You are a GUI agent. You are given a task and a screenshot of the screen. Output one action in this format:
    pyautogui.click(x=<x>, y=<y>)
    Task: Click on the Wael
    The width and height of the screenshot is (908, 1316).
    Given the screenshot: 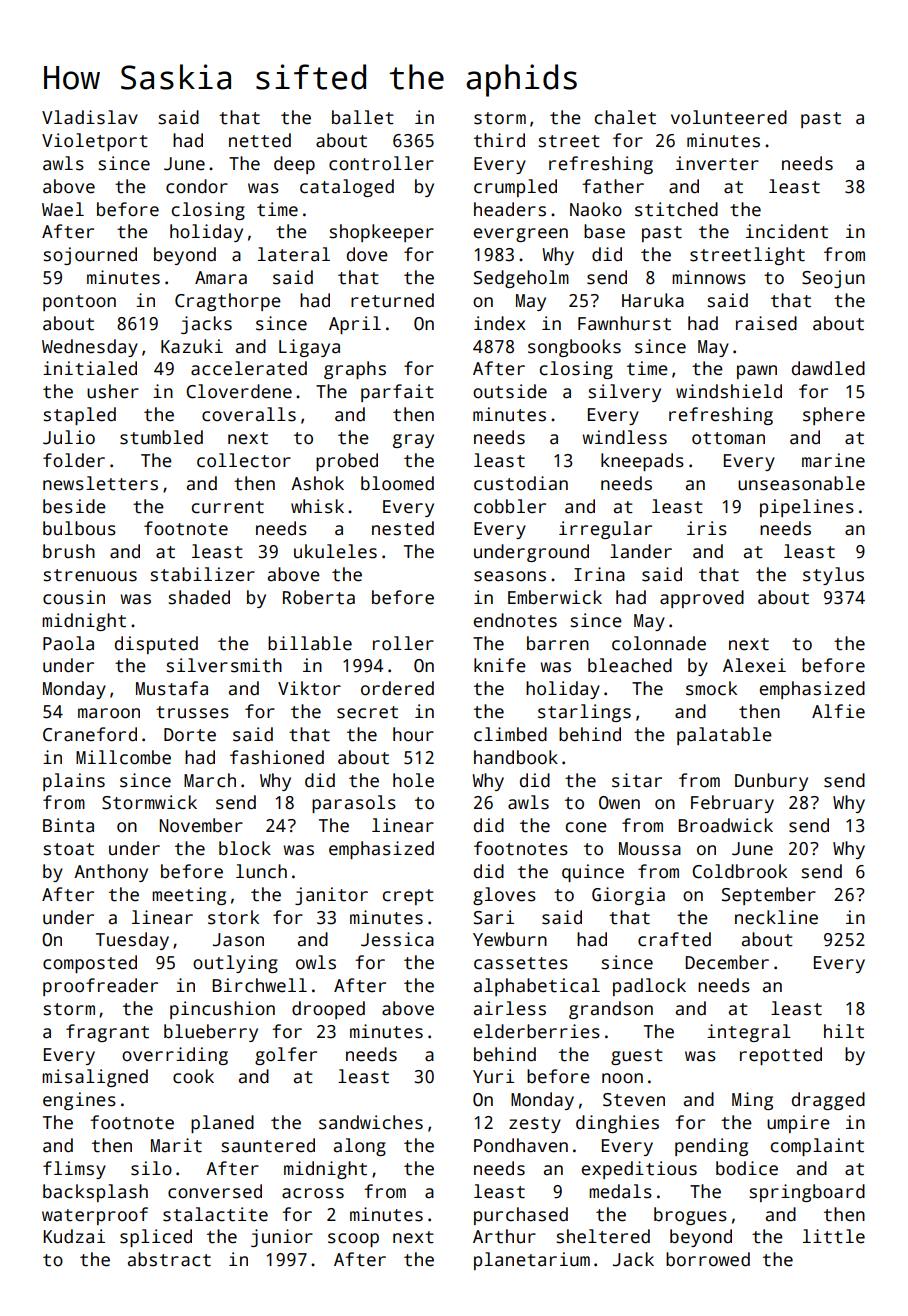 What is the action you would take?
    pyautogui.click(x=63, y=209)
